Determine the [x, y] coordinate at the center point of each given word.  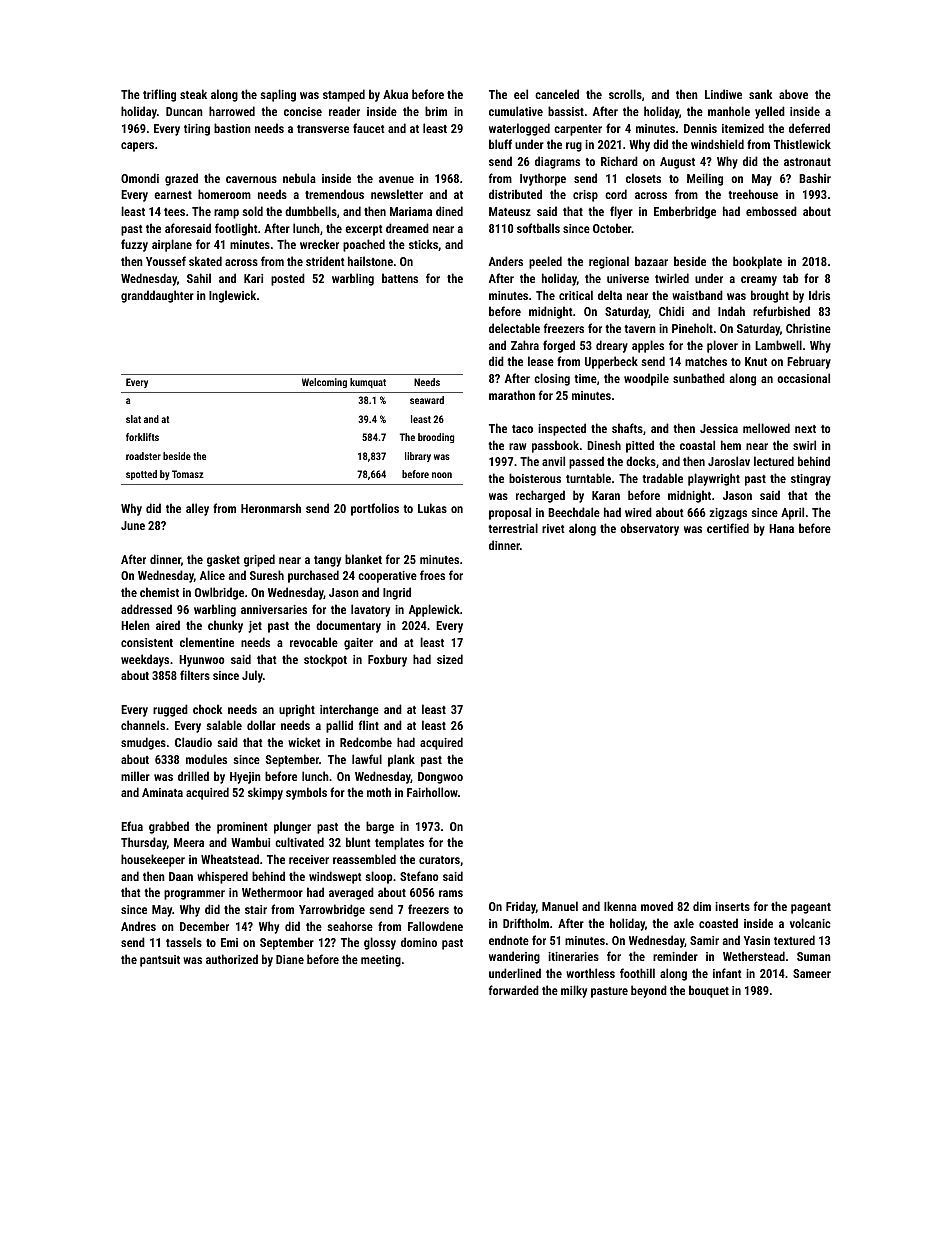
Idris [819, 295]
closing [552, 379]
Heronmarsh [271, 508]
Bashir [815, 178]
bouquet [709, 991]
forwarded [514, 990]
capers [137, 147]
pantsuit [160, 961]
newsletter [397, 194]
